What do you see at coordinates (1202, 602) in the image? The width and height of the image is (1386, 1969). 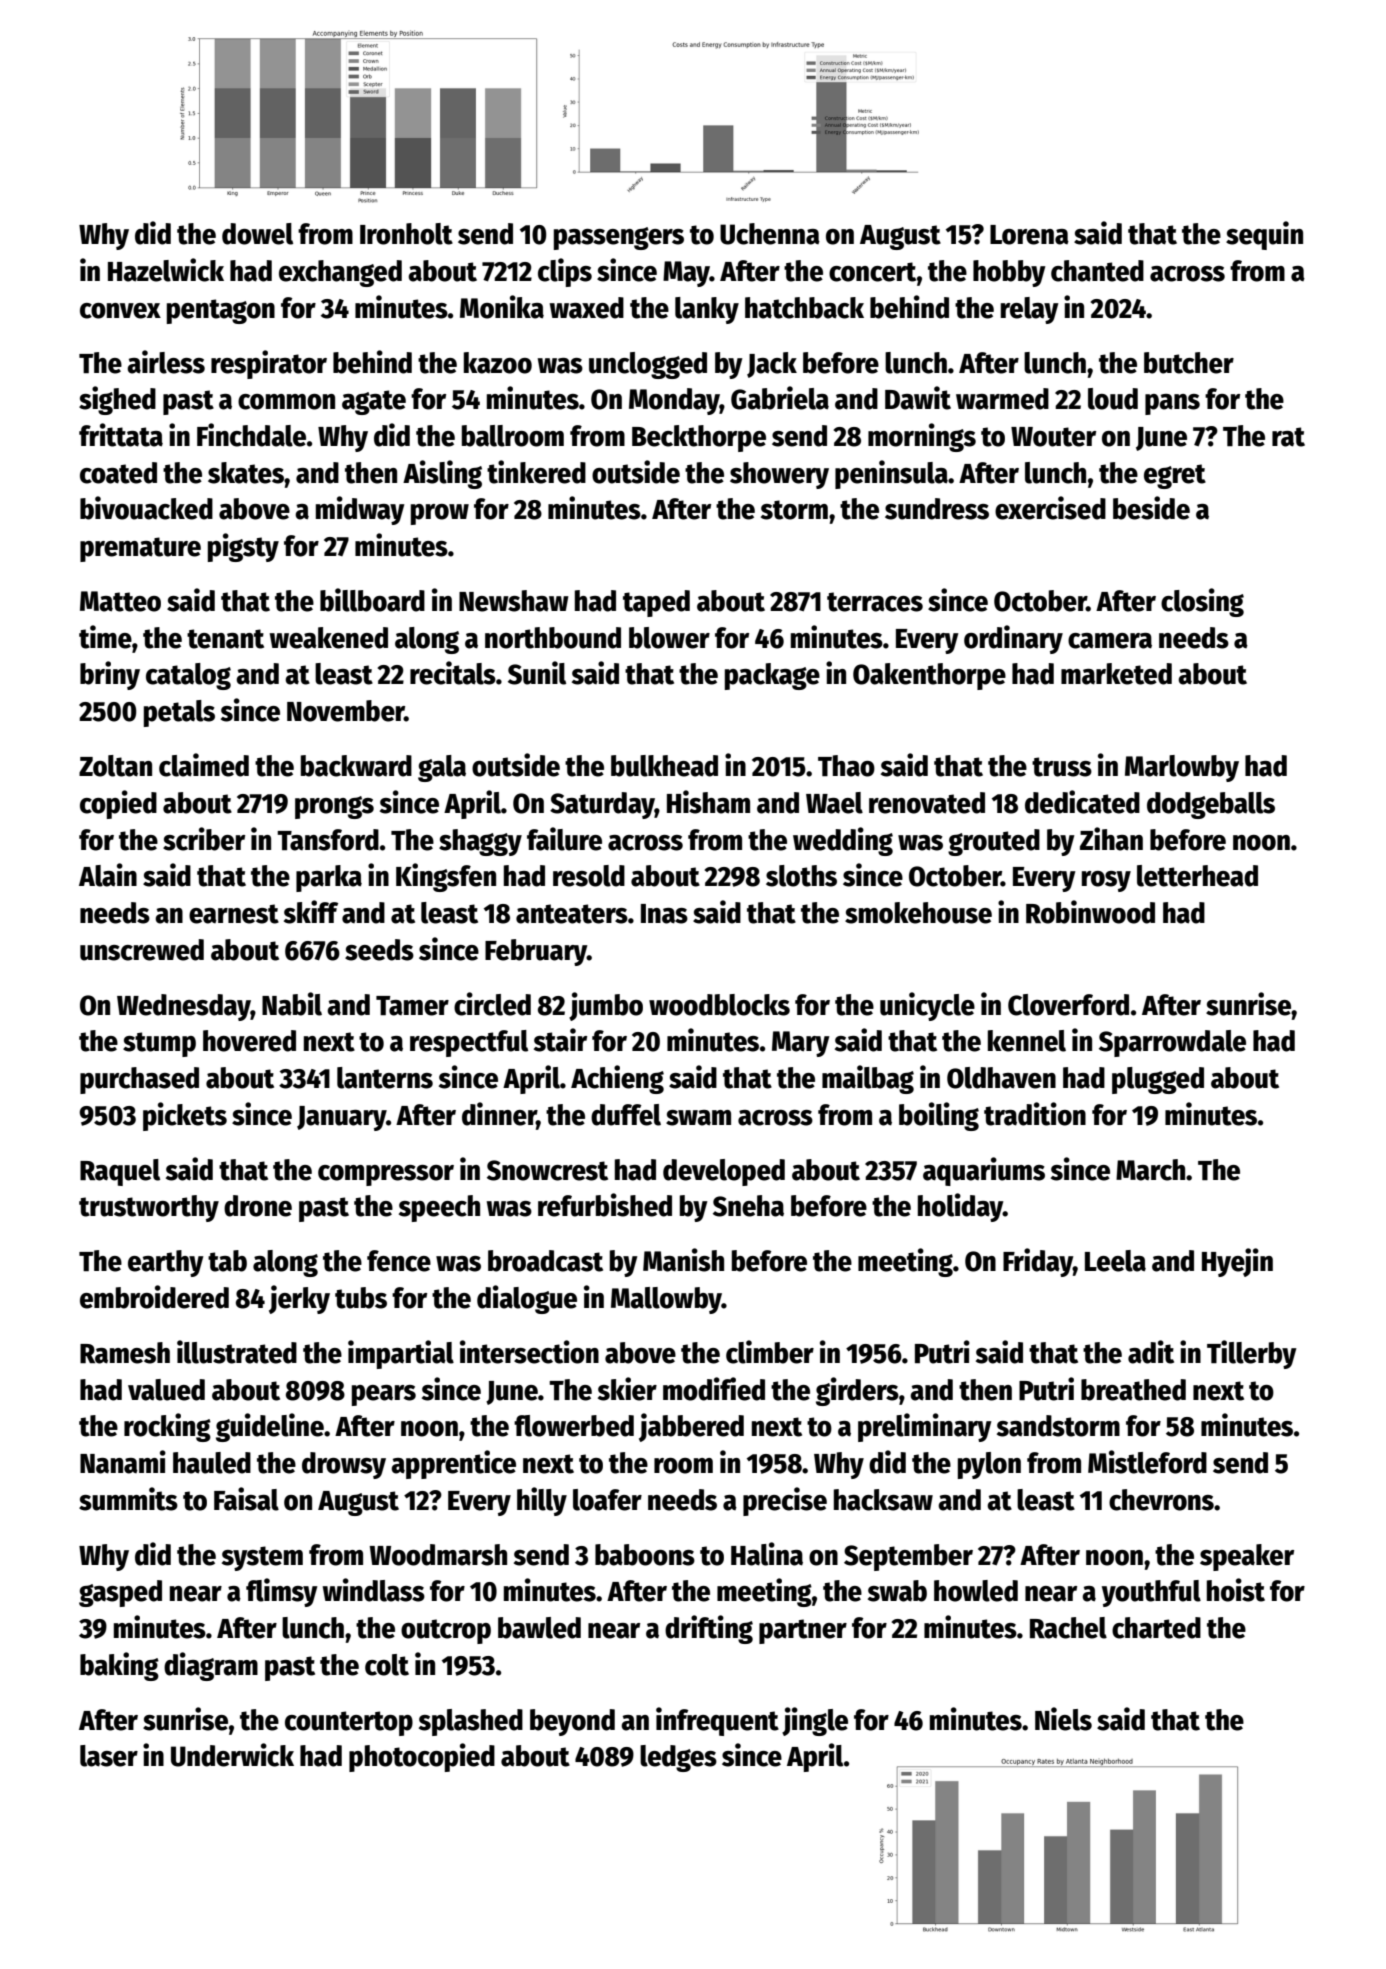 I see `closing` at bounding box center [1202, 602].
